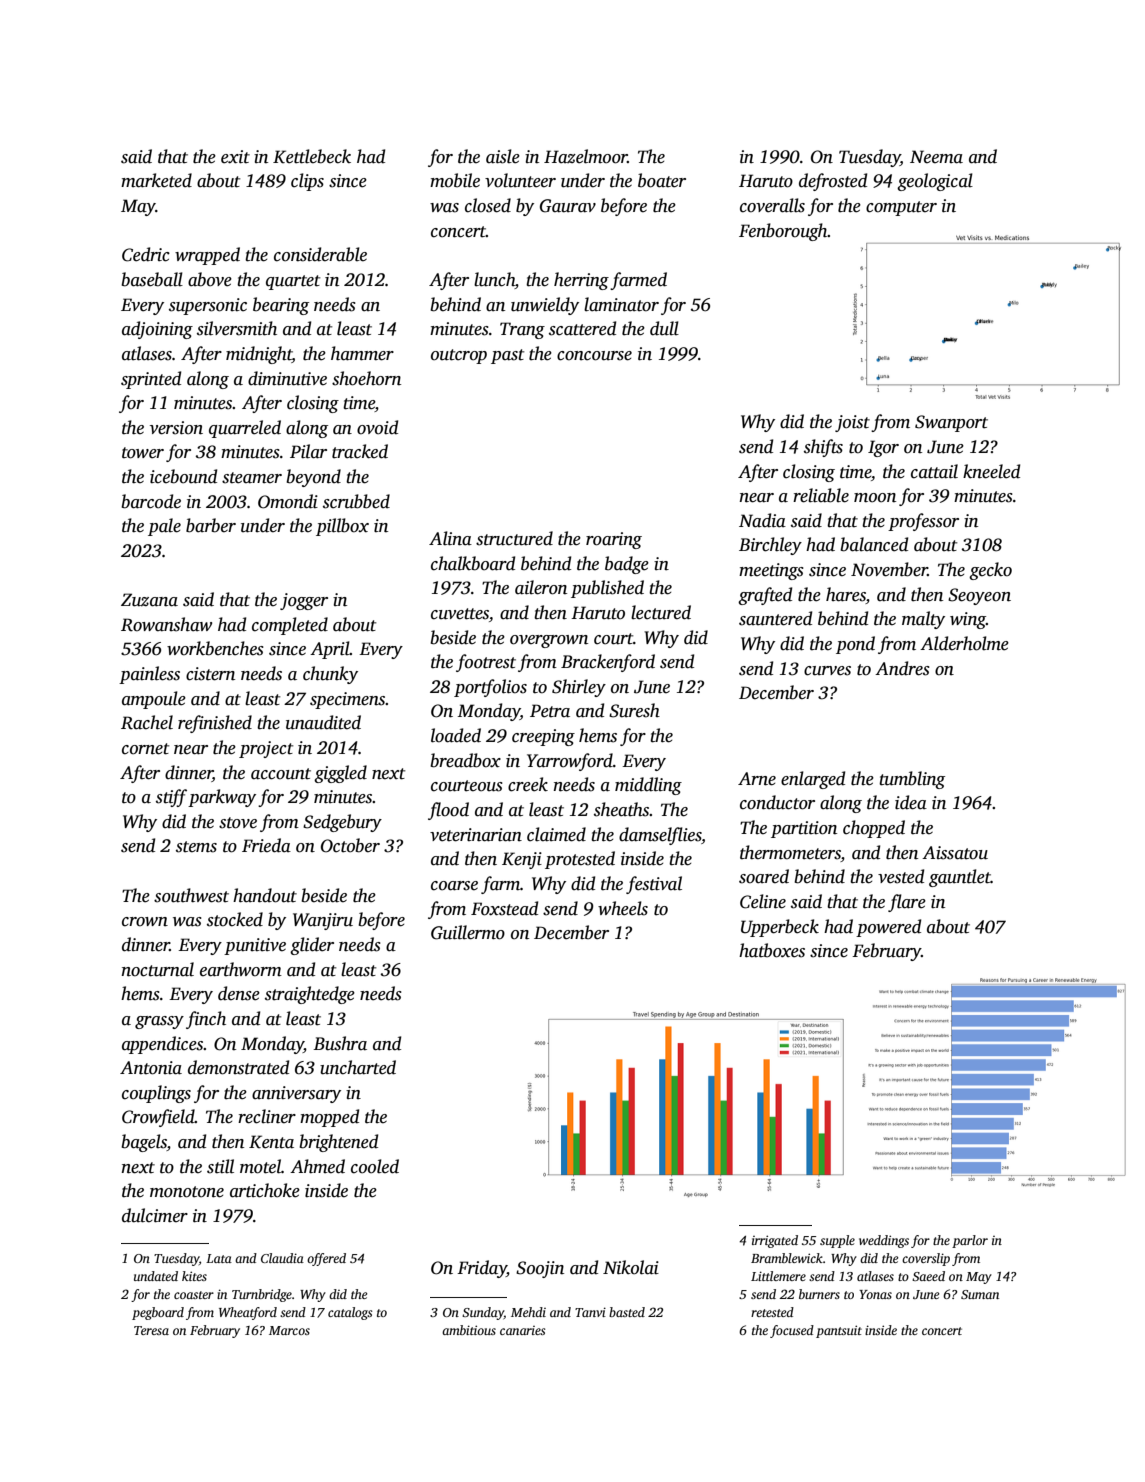 Image resolution: width=1145 pixels, height=1482 pixels. Describe the element at coordinates (468, 932) in the screenshot. I see `Guillermo` at that location.
